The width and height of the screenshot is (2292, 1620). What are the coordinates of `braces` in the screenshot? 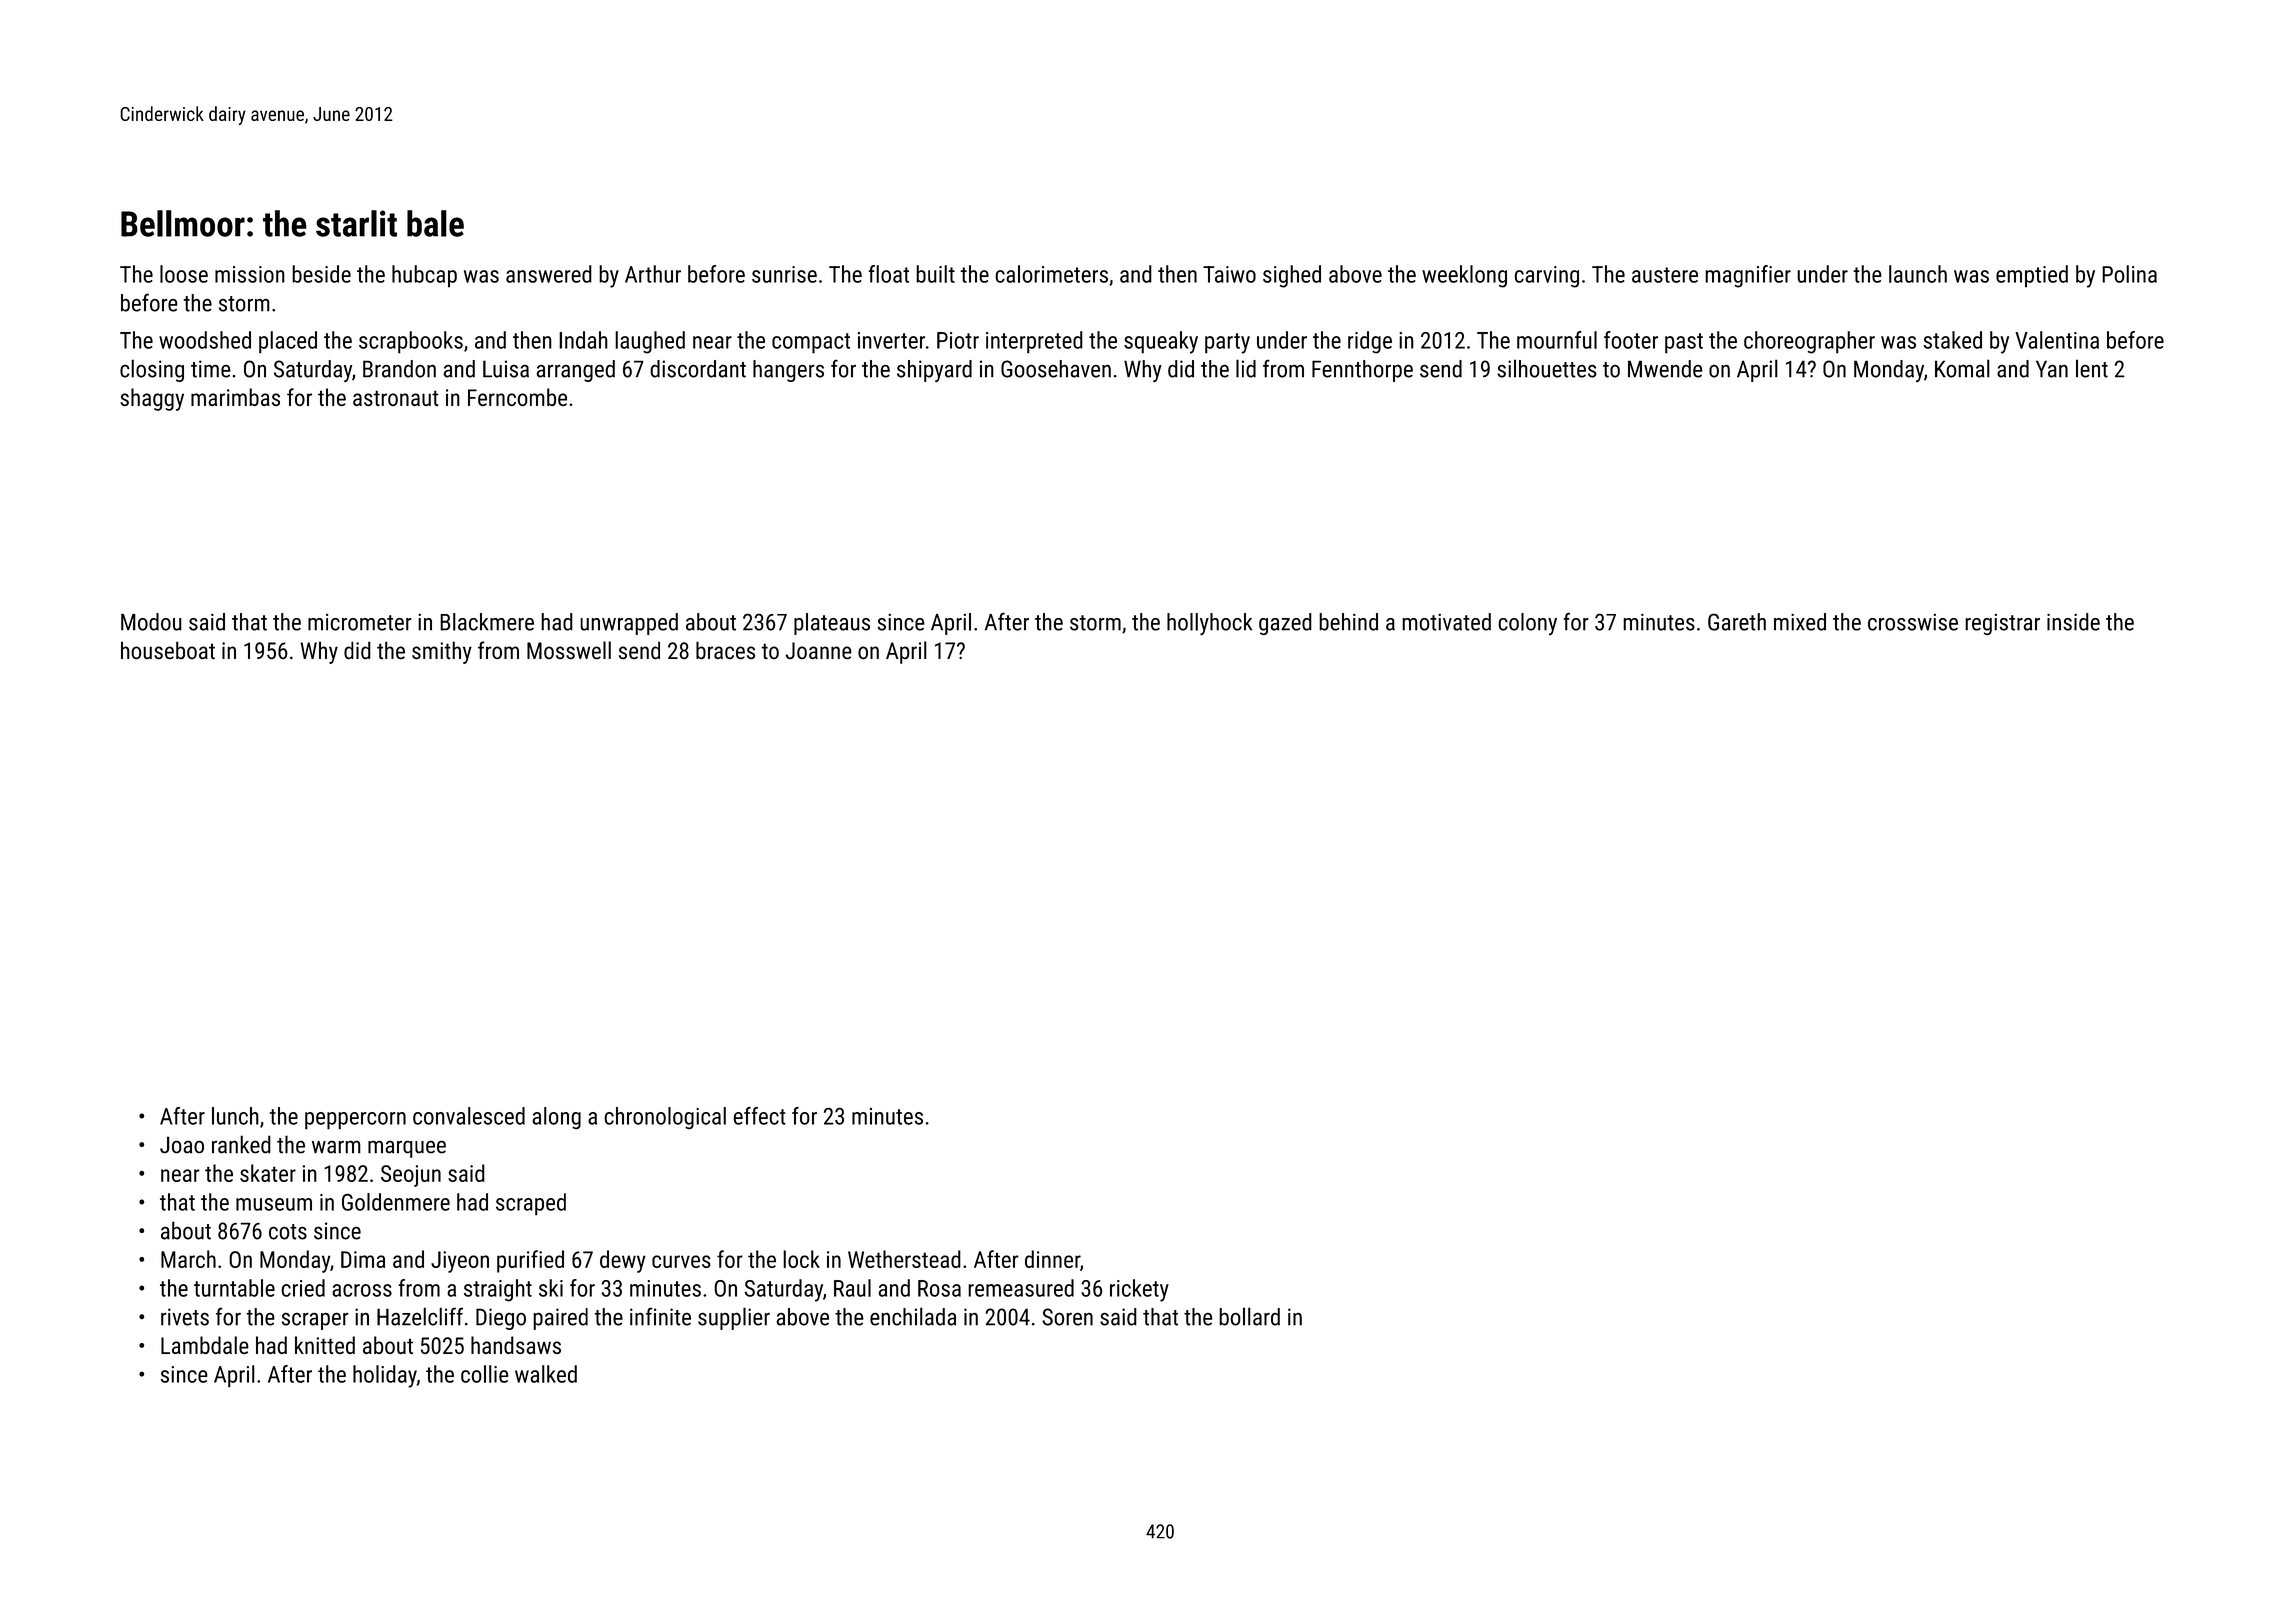 It's located at (725, 650).
